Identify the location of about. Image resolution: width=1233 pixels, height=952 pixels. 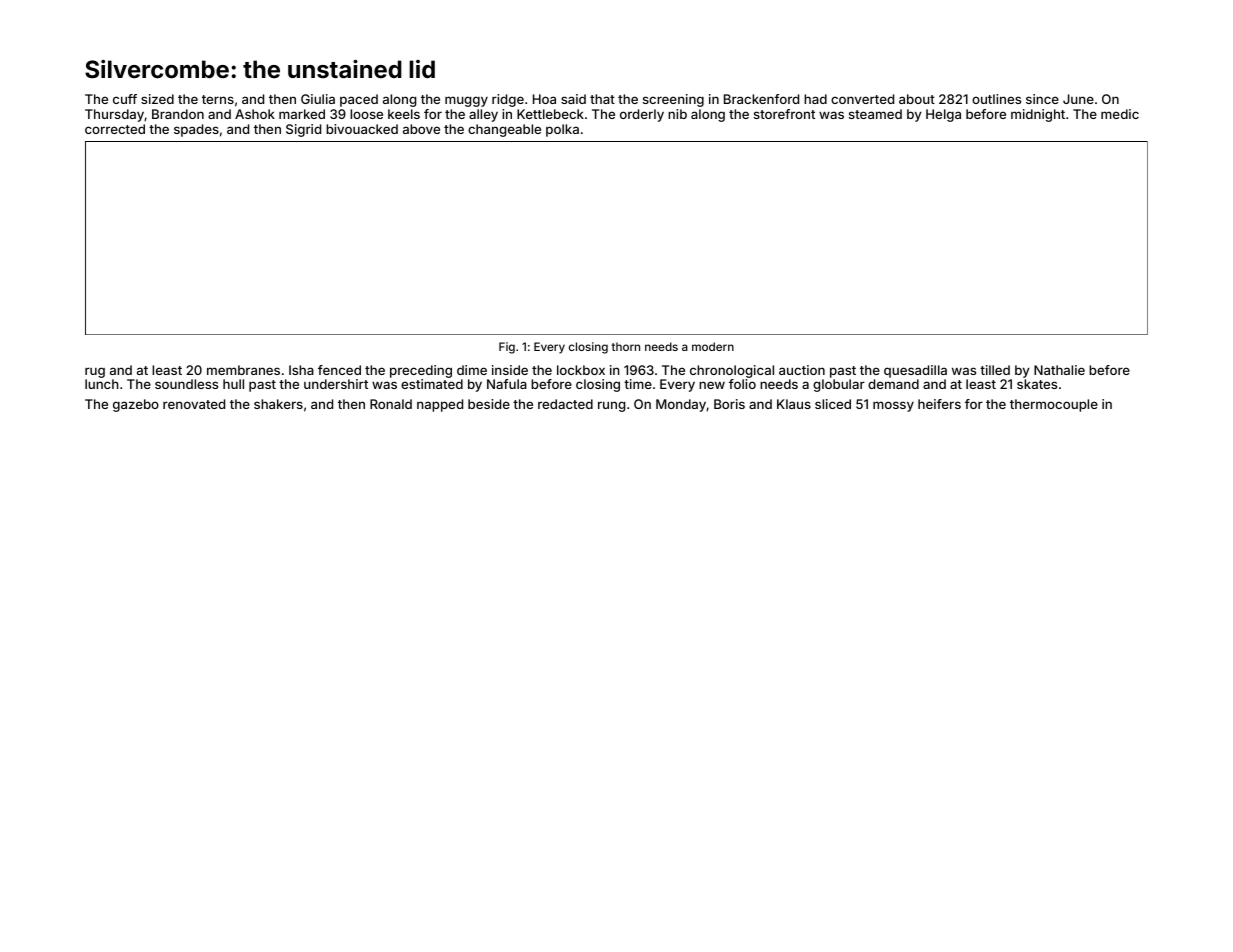
(917, 99).
